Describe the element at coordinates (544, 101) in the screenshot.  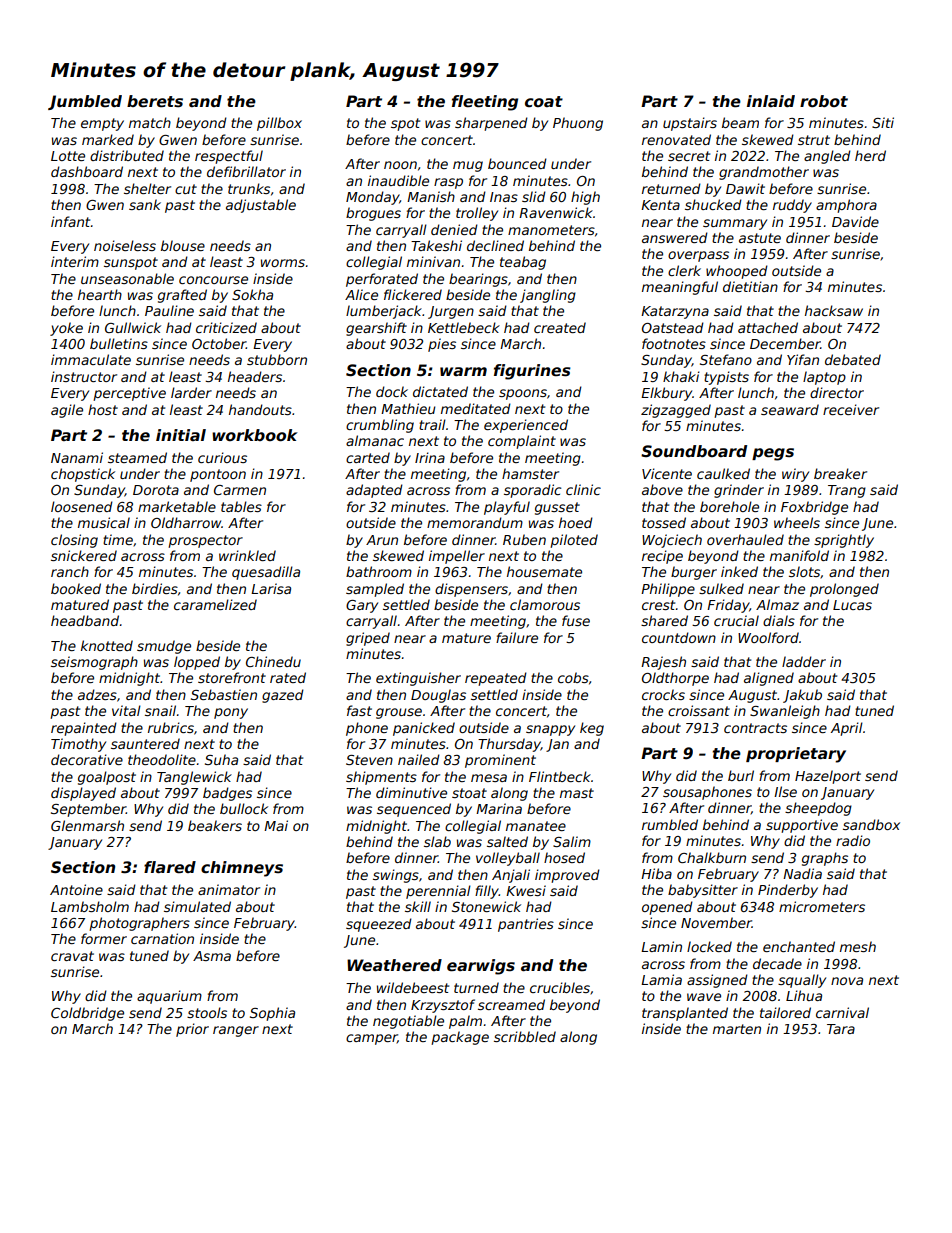
I see `coat` at that location.
